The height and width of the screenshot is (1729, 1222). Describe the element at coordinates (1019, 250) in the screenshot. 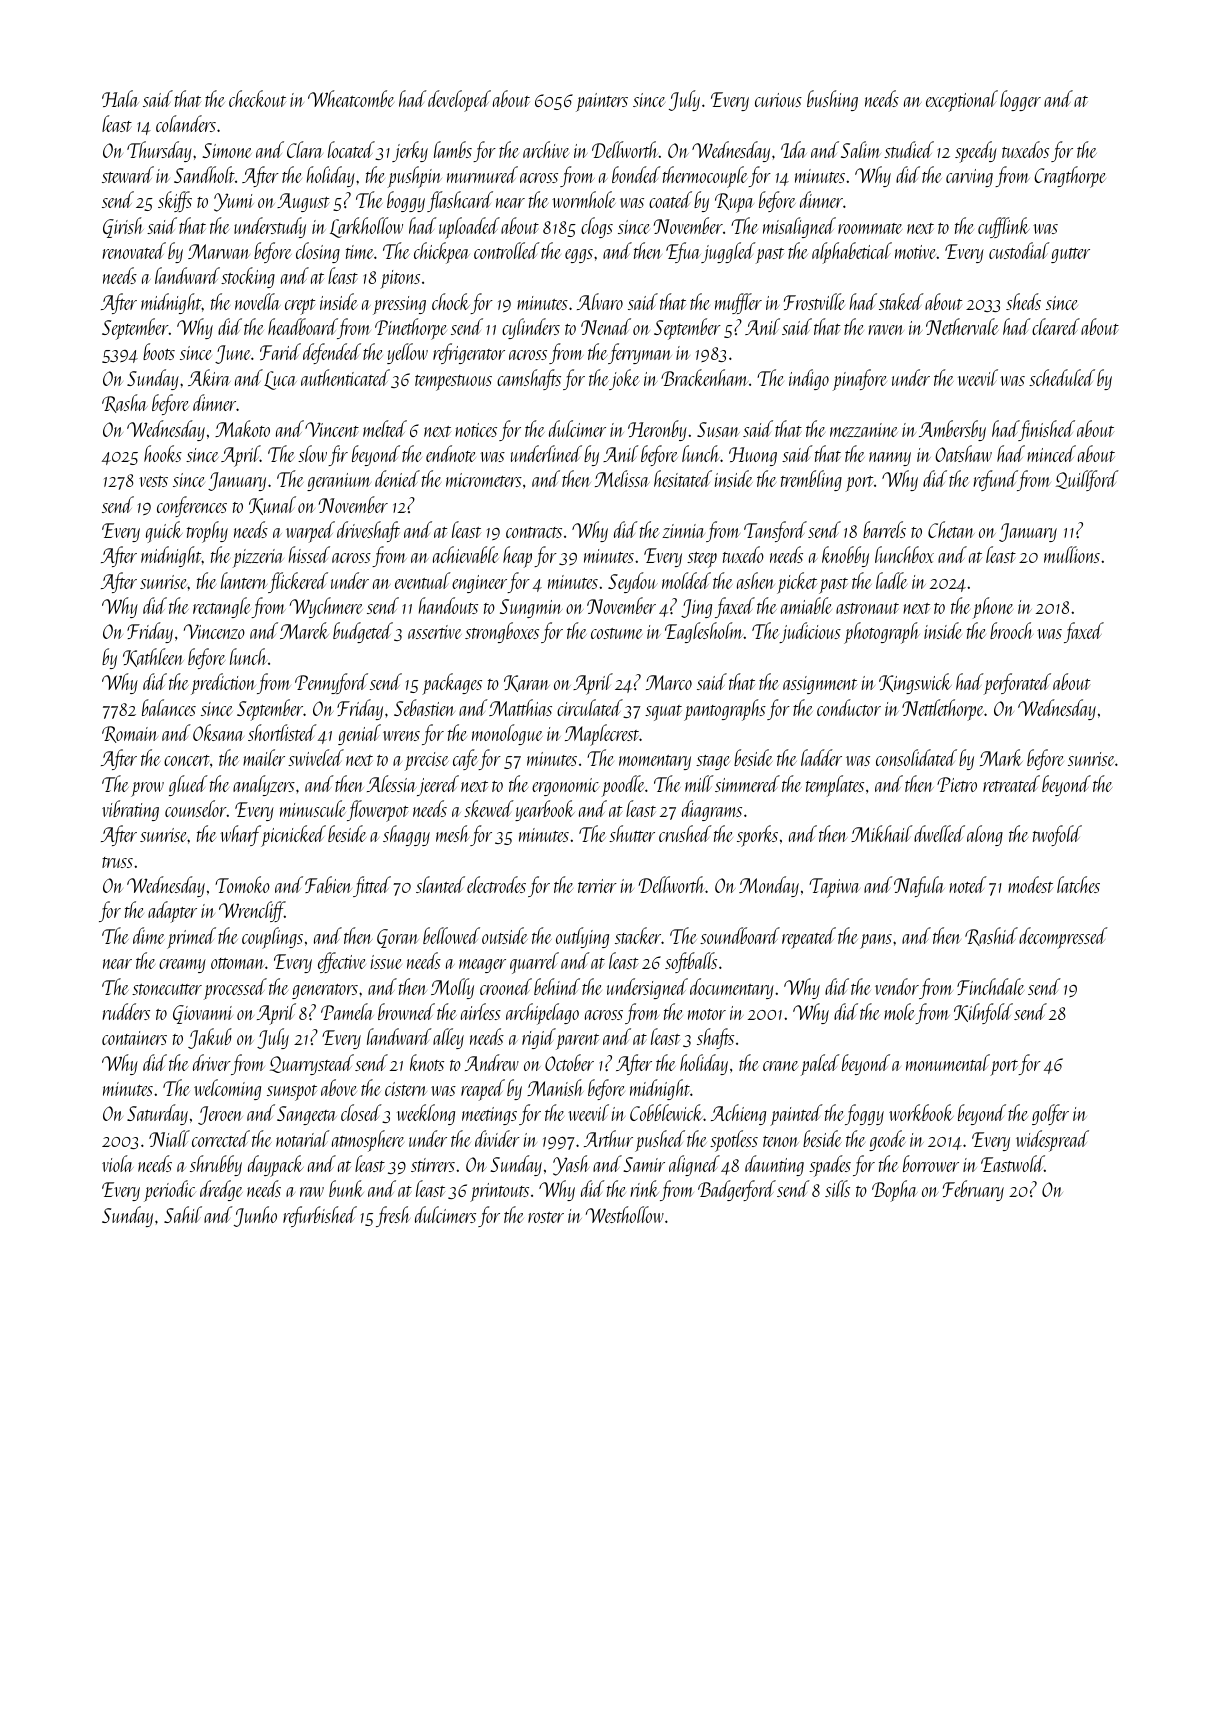

I see `custodial` at that location.
